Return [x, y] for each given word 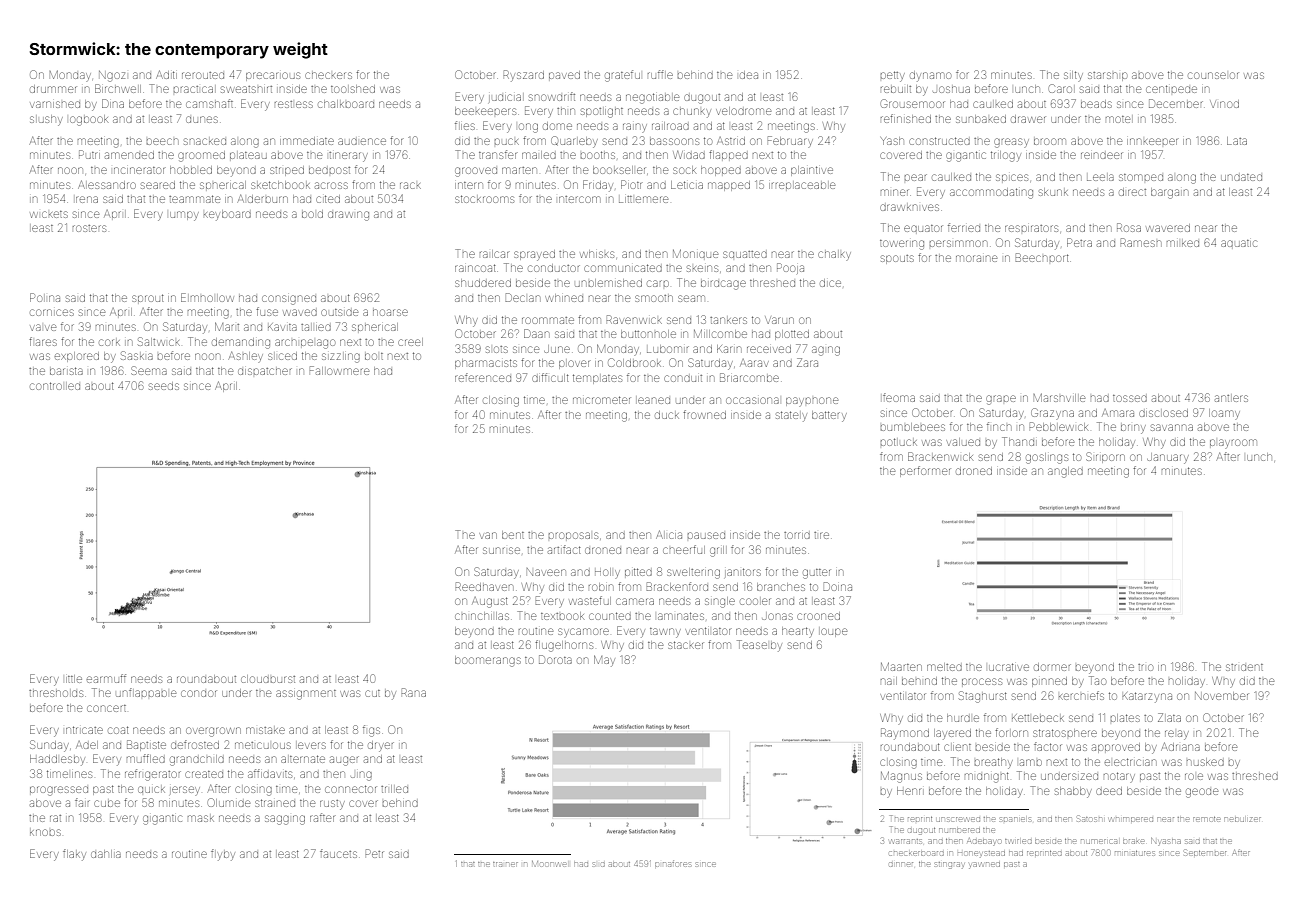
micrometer [602, 400]
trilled [394, 789]
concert [106, 708]
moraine [976, 258]
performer [925, 471]
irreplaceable [802, 185]
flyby [223, 855]
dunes [202, 119]
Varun [779, 320]
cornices [52, 312]
